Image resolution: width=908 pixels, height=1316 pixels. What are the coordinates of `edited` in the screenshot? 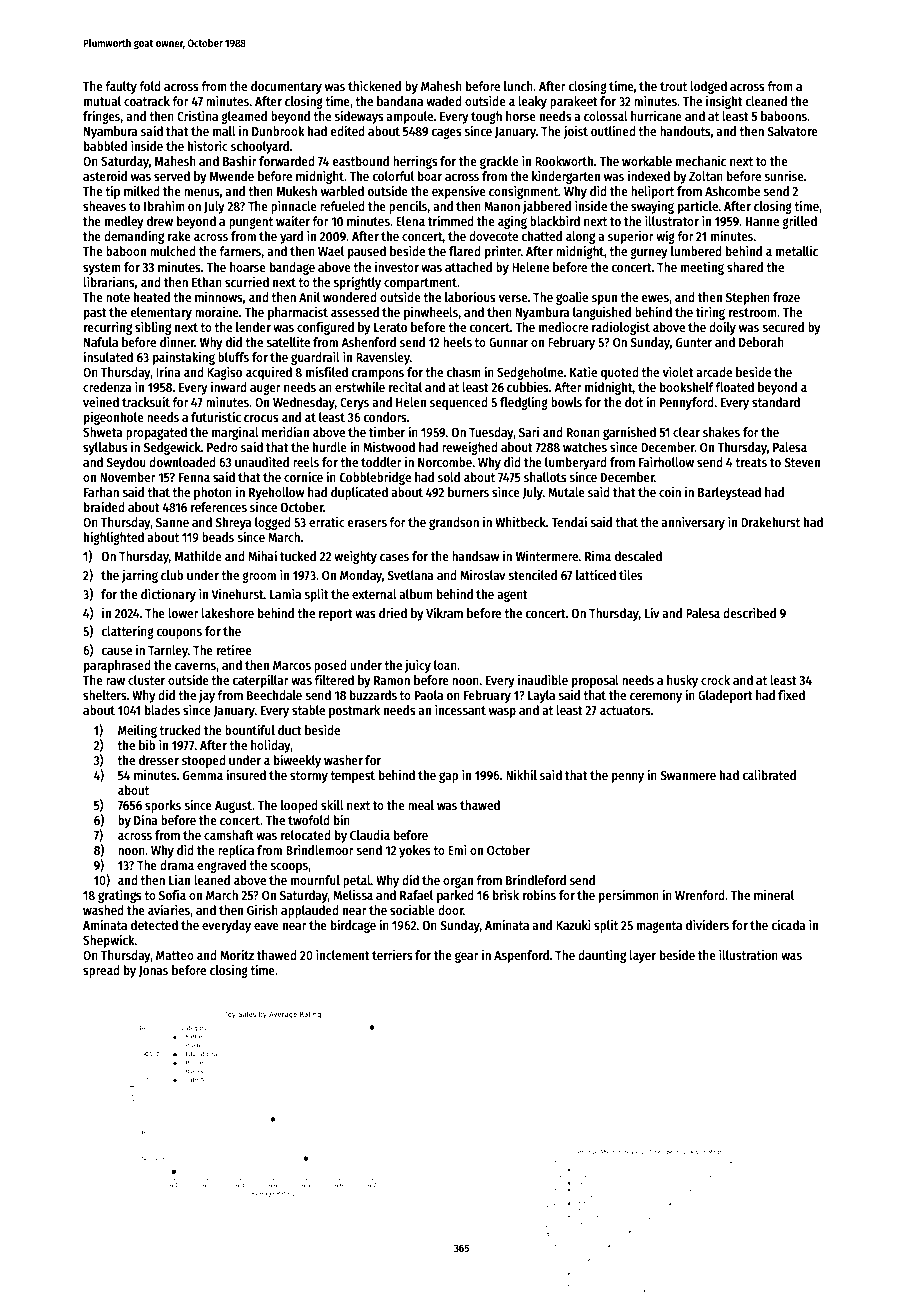 It's located at (348, 130).
